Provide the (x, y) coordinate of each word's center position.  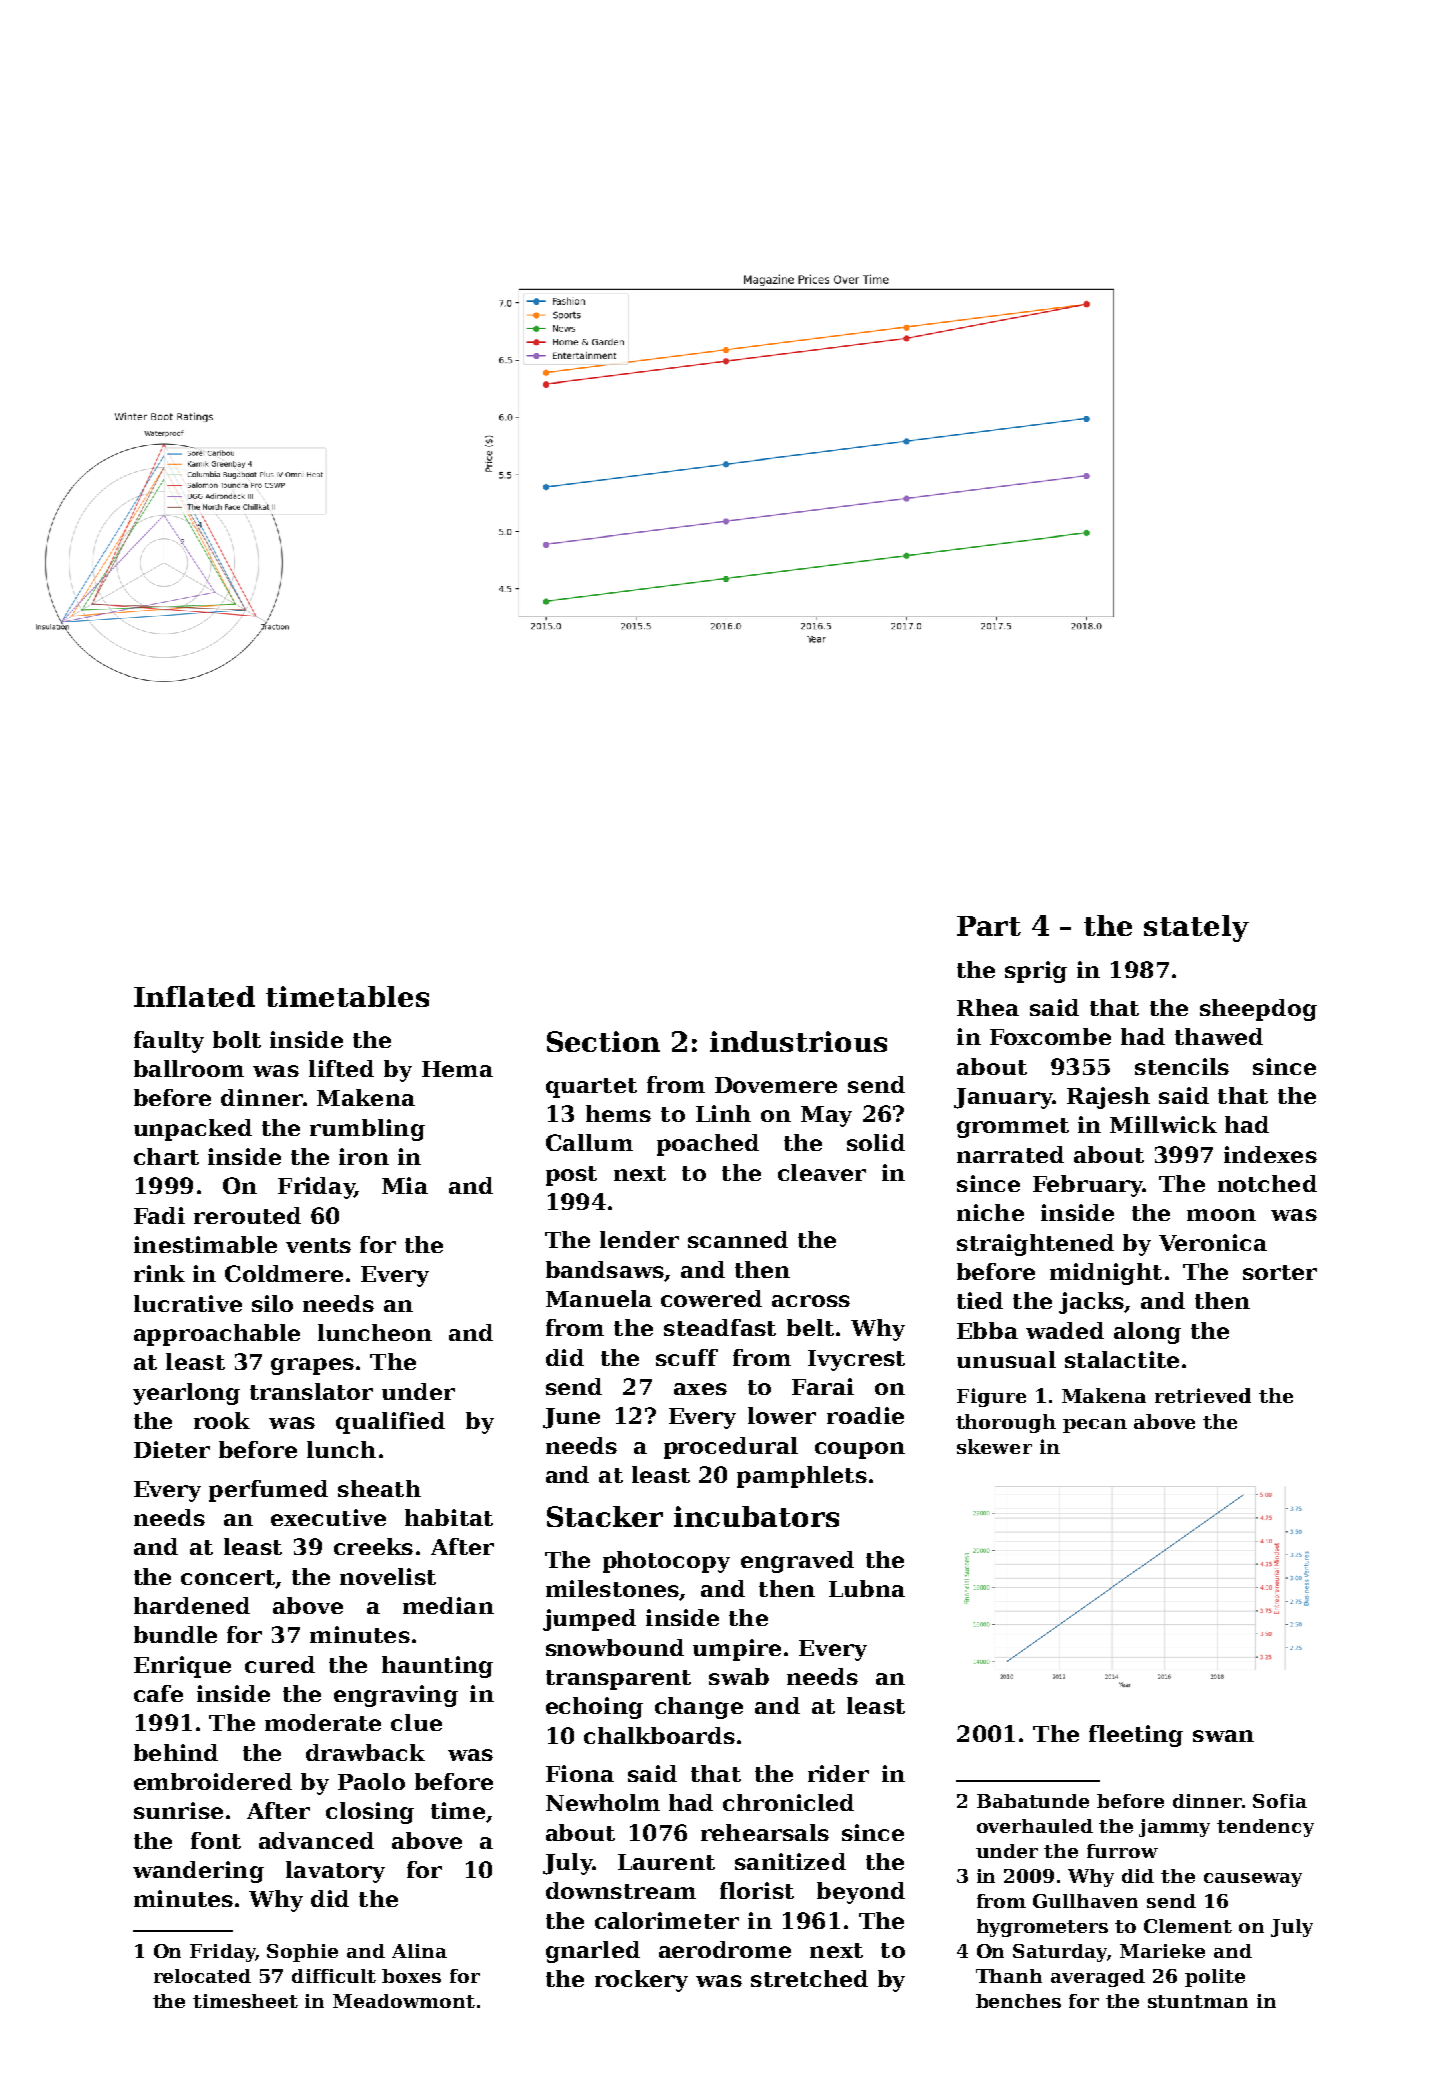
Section (603, 1041)
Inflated (194, 996)
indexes (1270, 1154)
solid (876, 1142)
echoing (594, 1708)
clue (416, 1722)
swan (1223, 1736)
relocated (202, 1976)
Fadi (159, 1215)
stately (1196, 928)
